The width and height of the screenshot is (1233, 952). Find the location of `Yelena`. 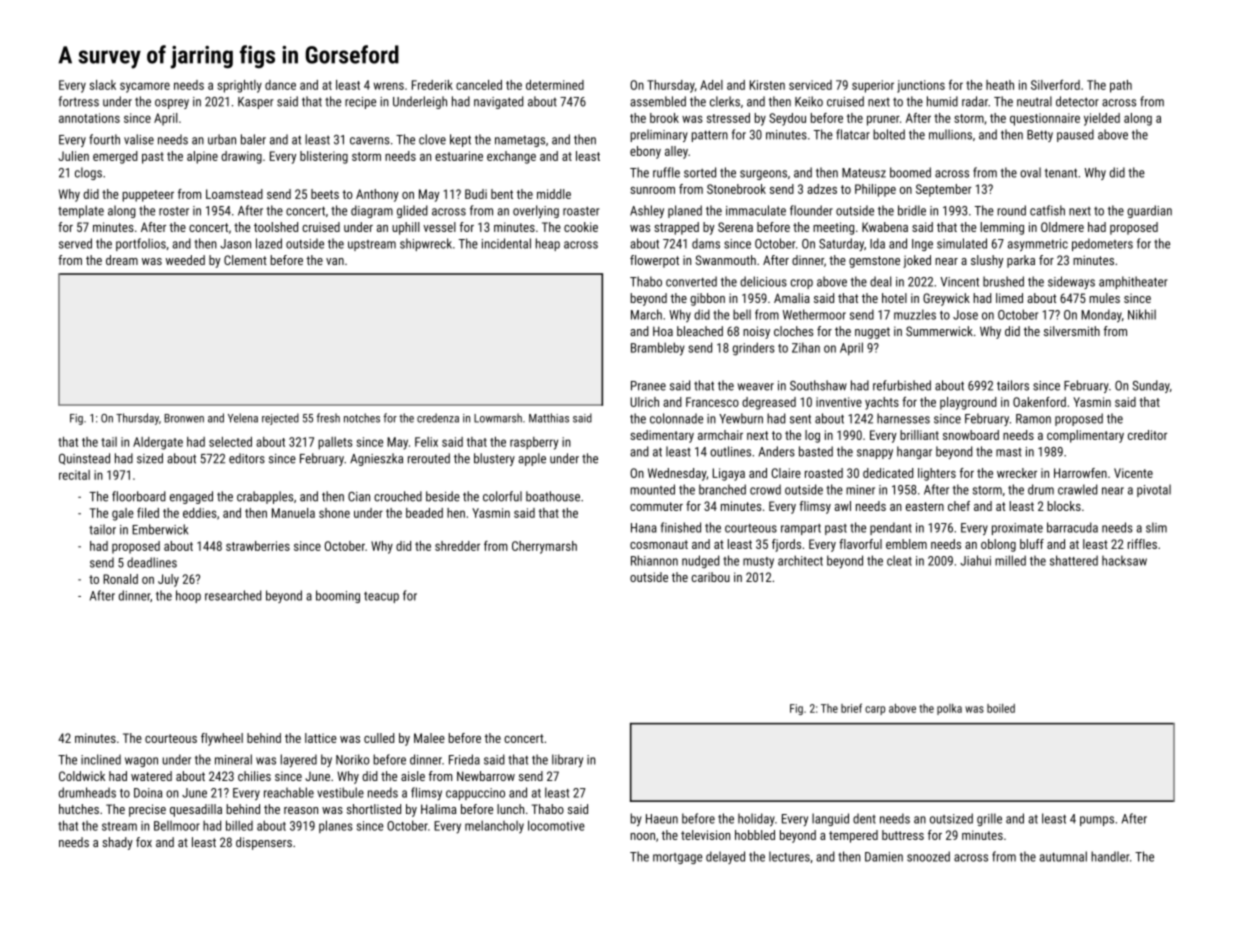

Yelena is located at coordinates (243, 418).
